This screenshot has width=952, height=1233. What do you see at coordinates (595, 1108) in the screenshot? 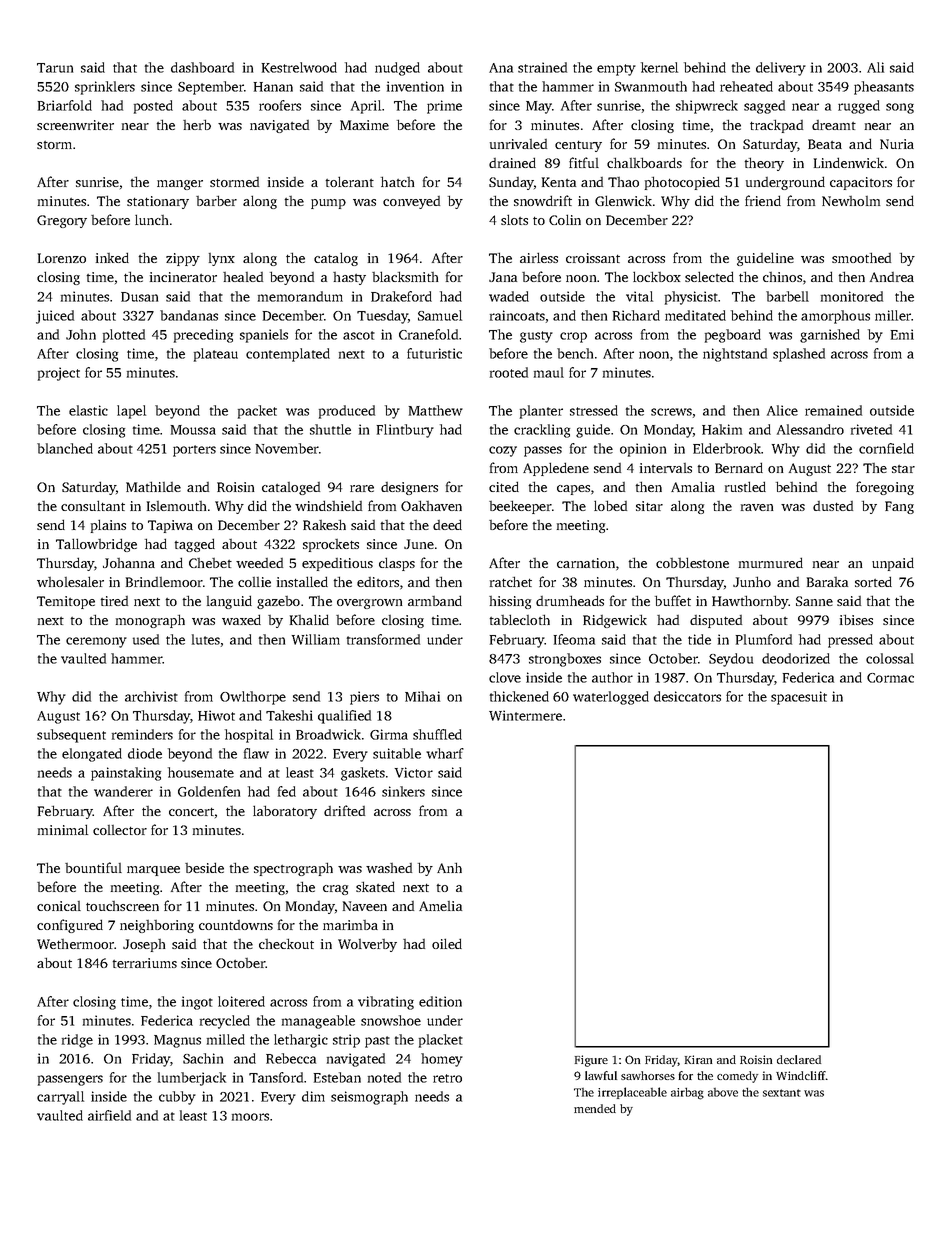
I see `mended` at bounding box center [595, 1108].
